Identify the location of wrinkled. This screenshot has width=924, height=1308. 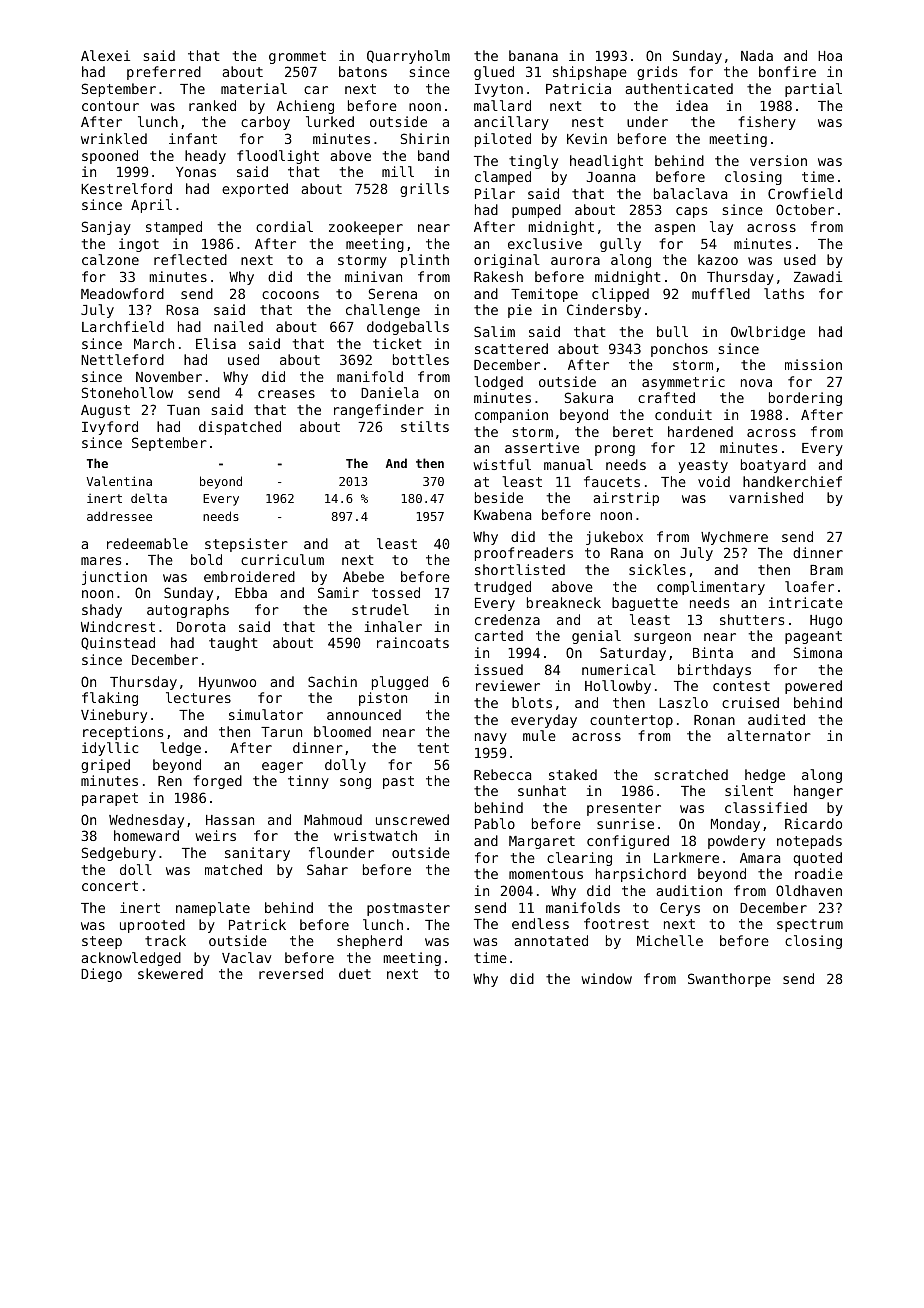
(114, 138).
